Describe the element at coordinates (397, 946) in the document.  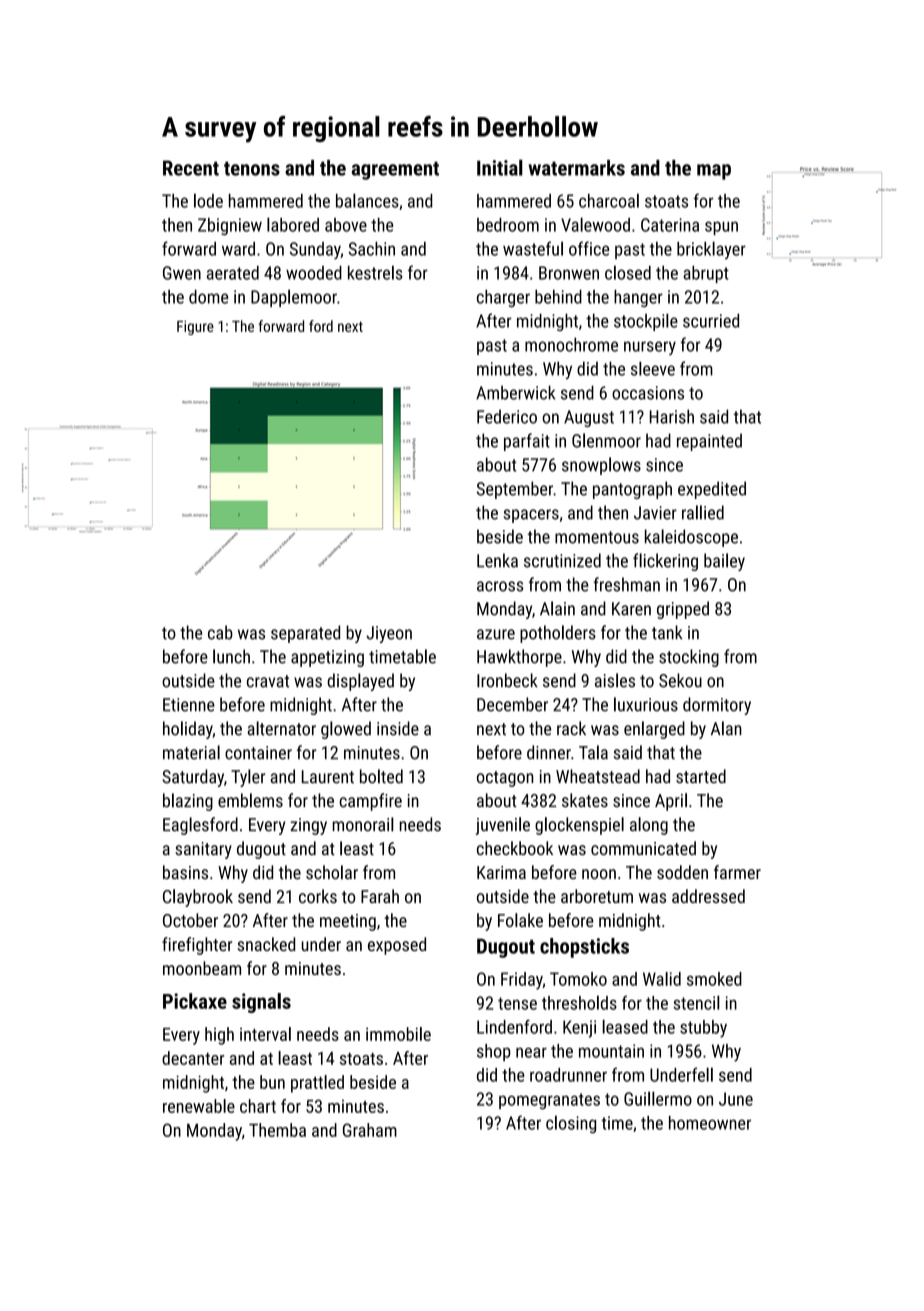
I see `exposed` at that location.
